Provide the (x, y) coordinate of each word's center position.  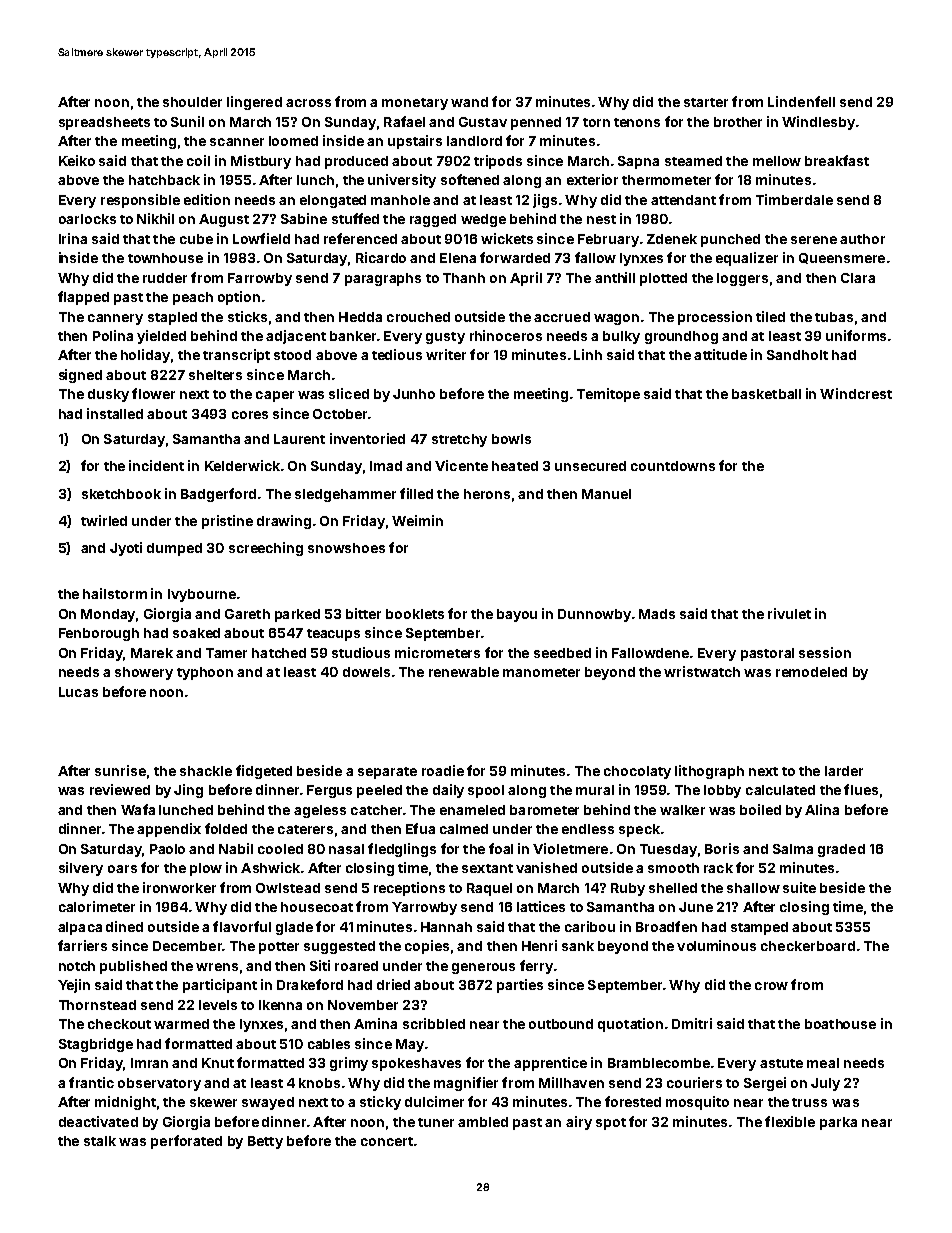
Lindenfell (801, 101)
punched (730, 240)
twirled (104, 520)
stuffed (355, 218)
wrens (217, 967)
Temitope (608, 395)
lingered (254, 103)
